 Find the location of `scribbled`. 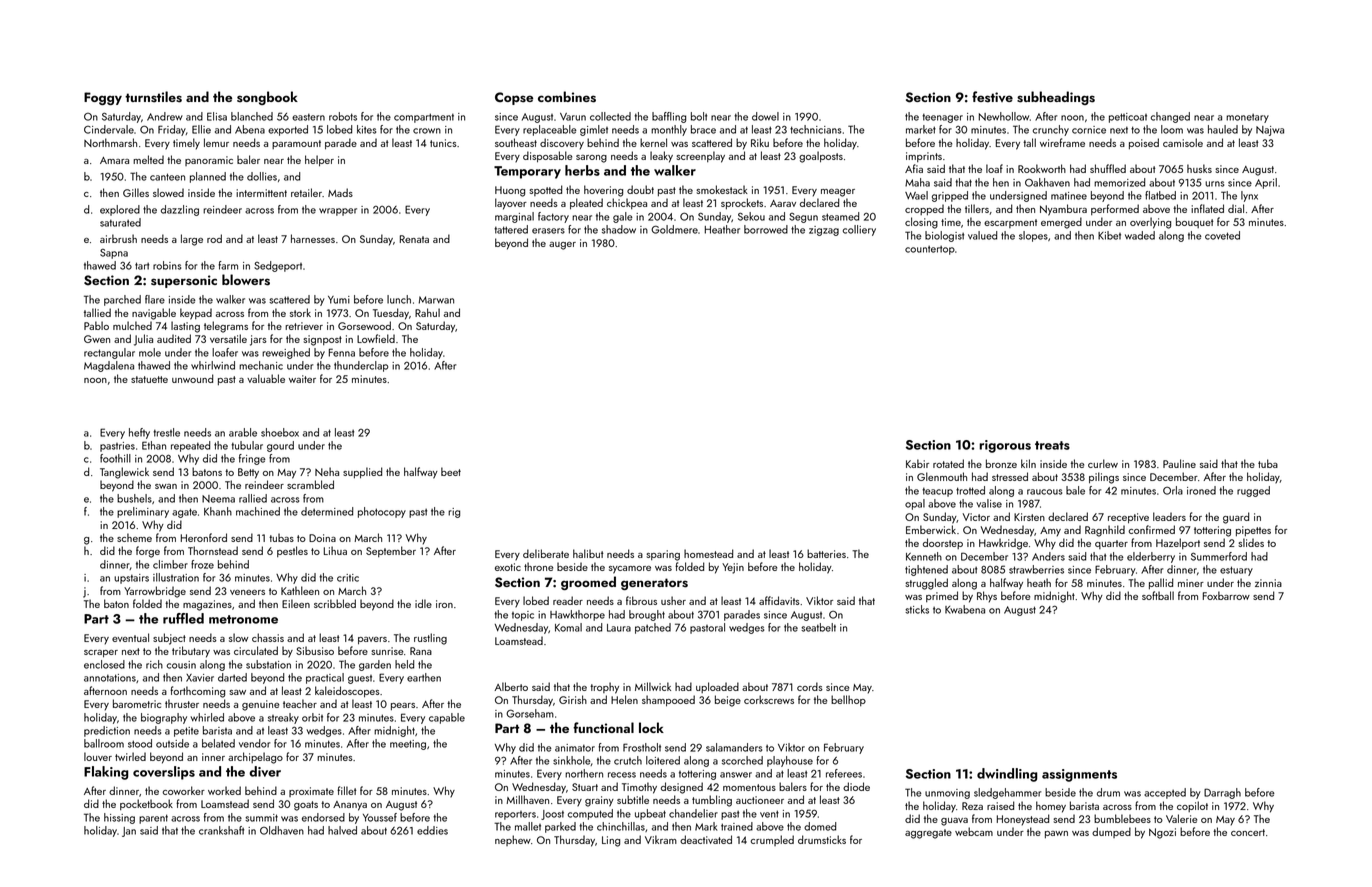

scribbled is located at coordinates (335, 603).
